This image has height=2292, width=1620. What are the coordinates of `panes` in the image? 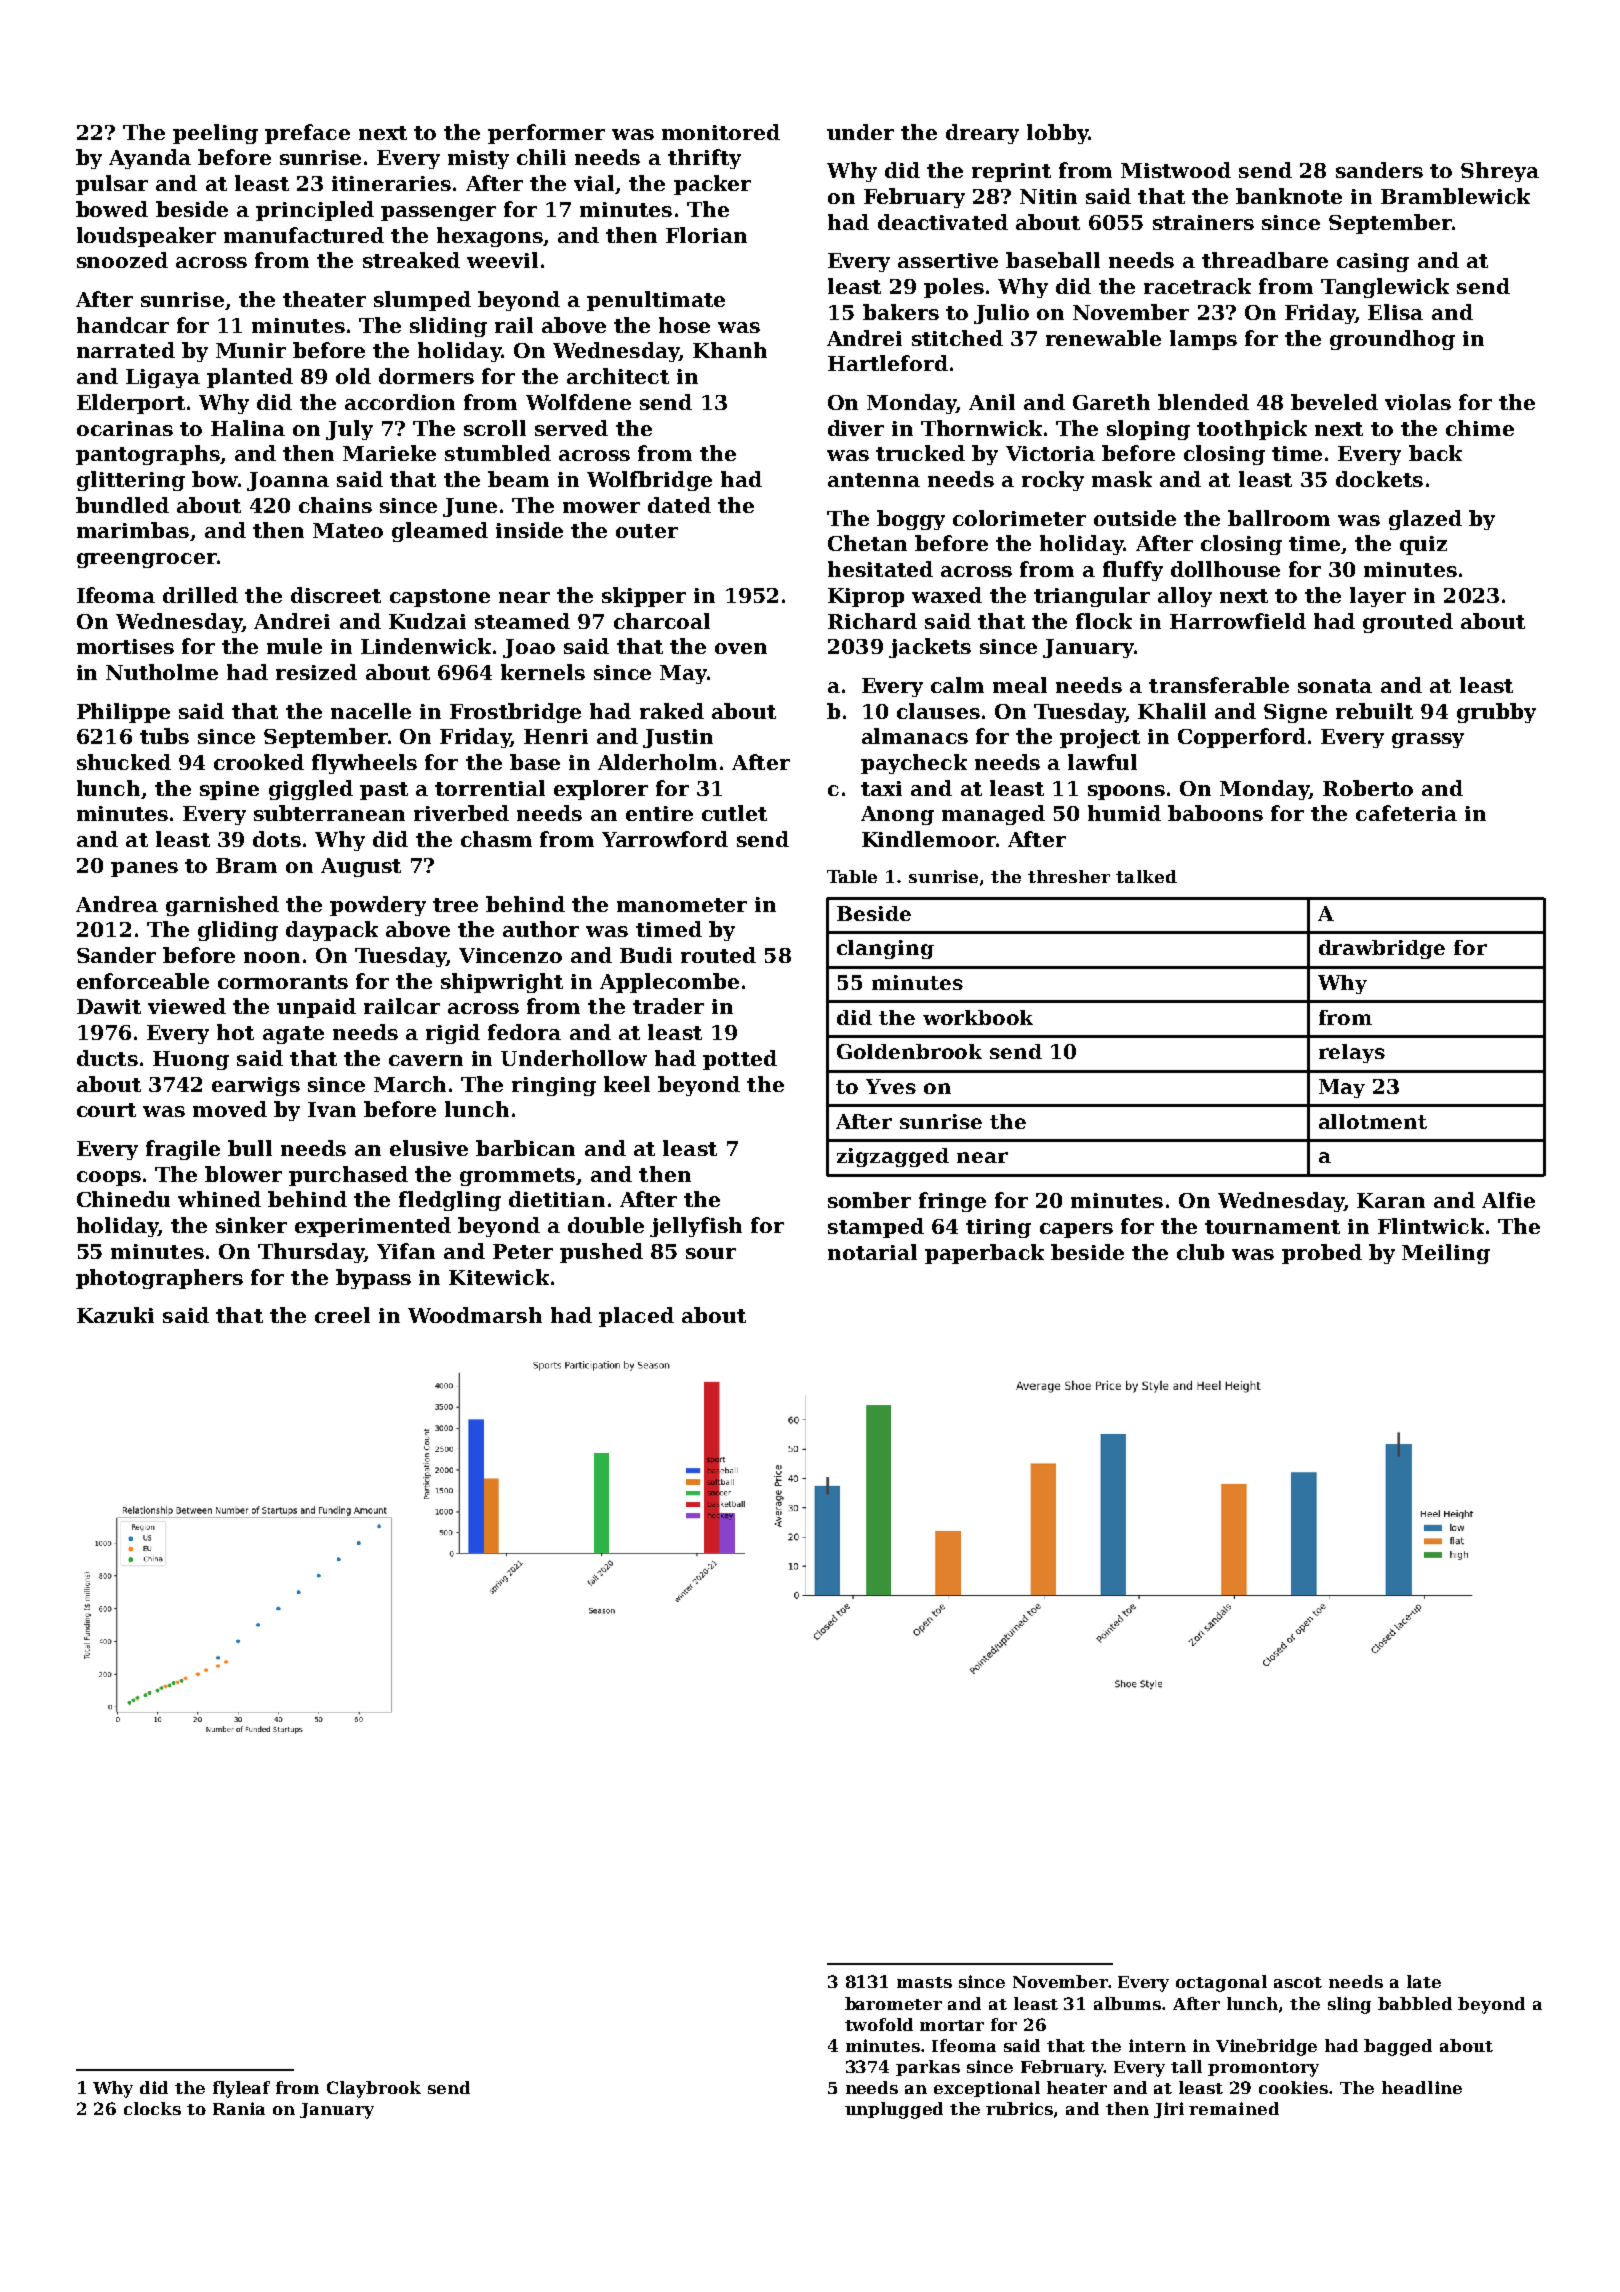 It's located at (144, 869).
